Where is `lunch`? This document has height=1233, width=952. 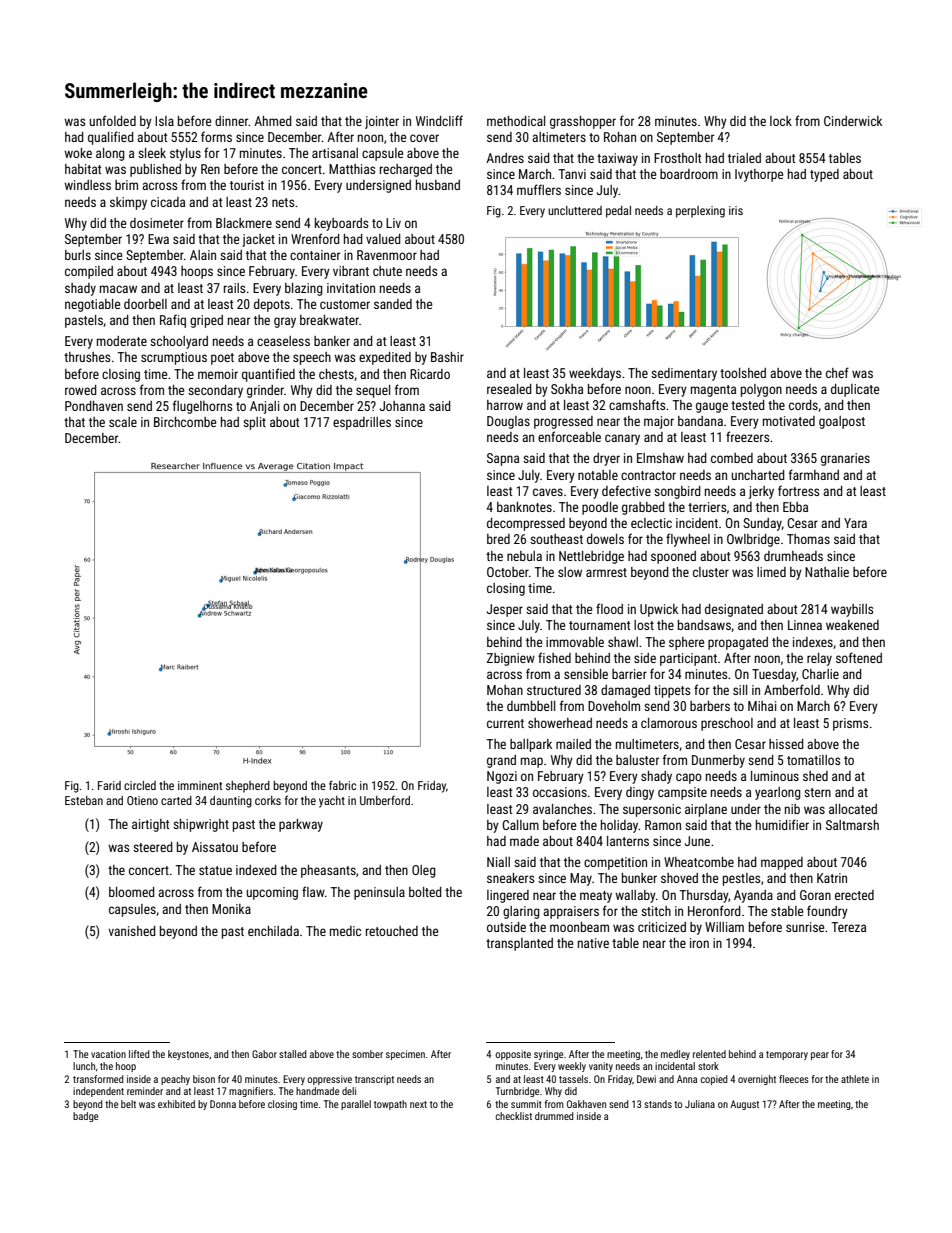
lunch is located at coordinates (84, 1066).
